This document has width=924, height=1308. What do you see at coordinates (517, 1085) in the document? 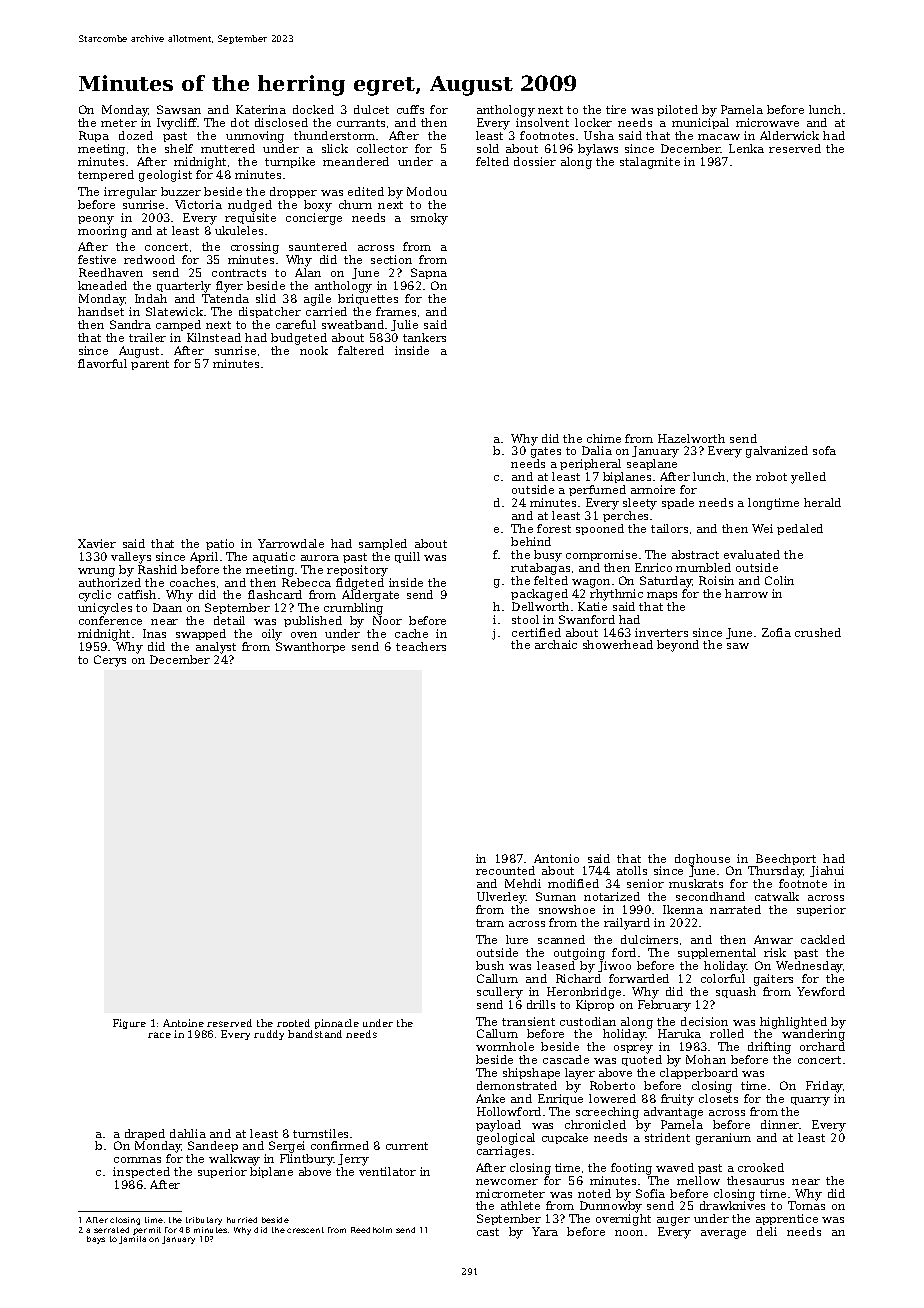
I see `demonstrated` at bounding box center [517, 1085].
